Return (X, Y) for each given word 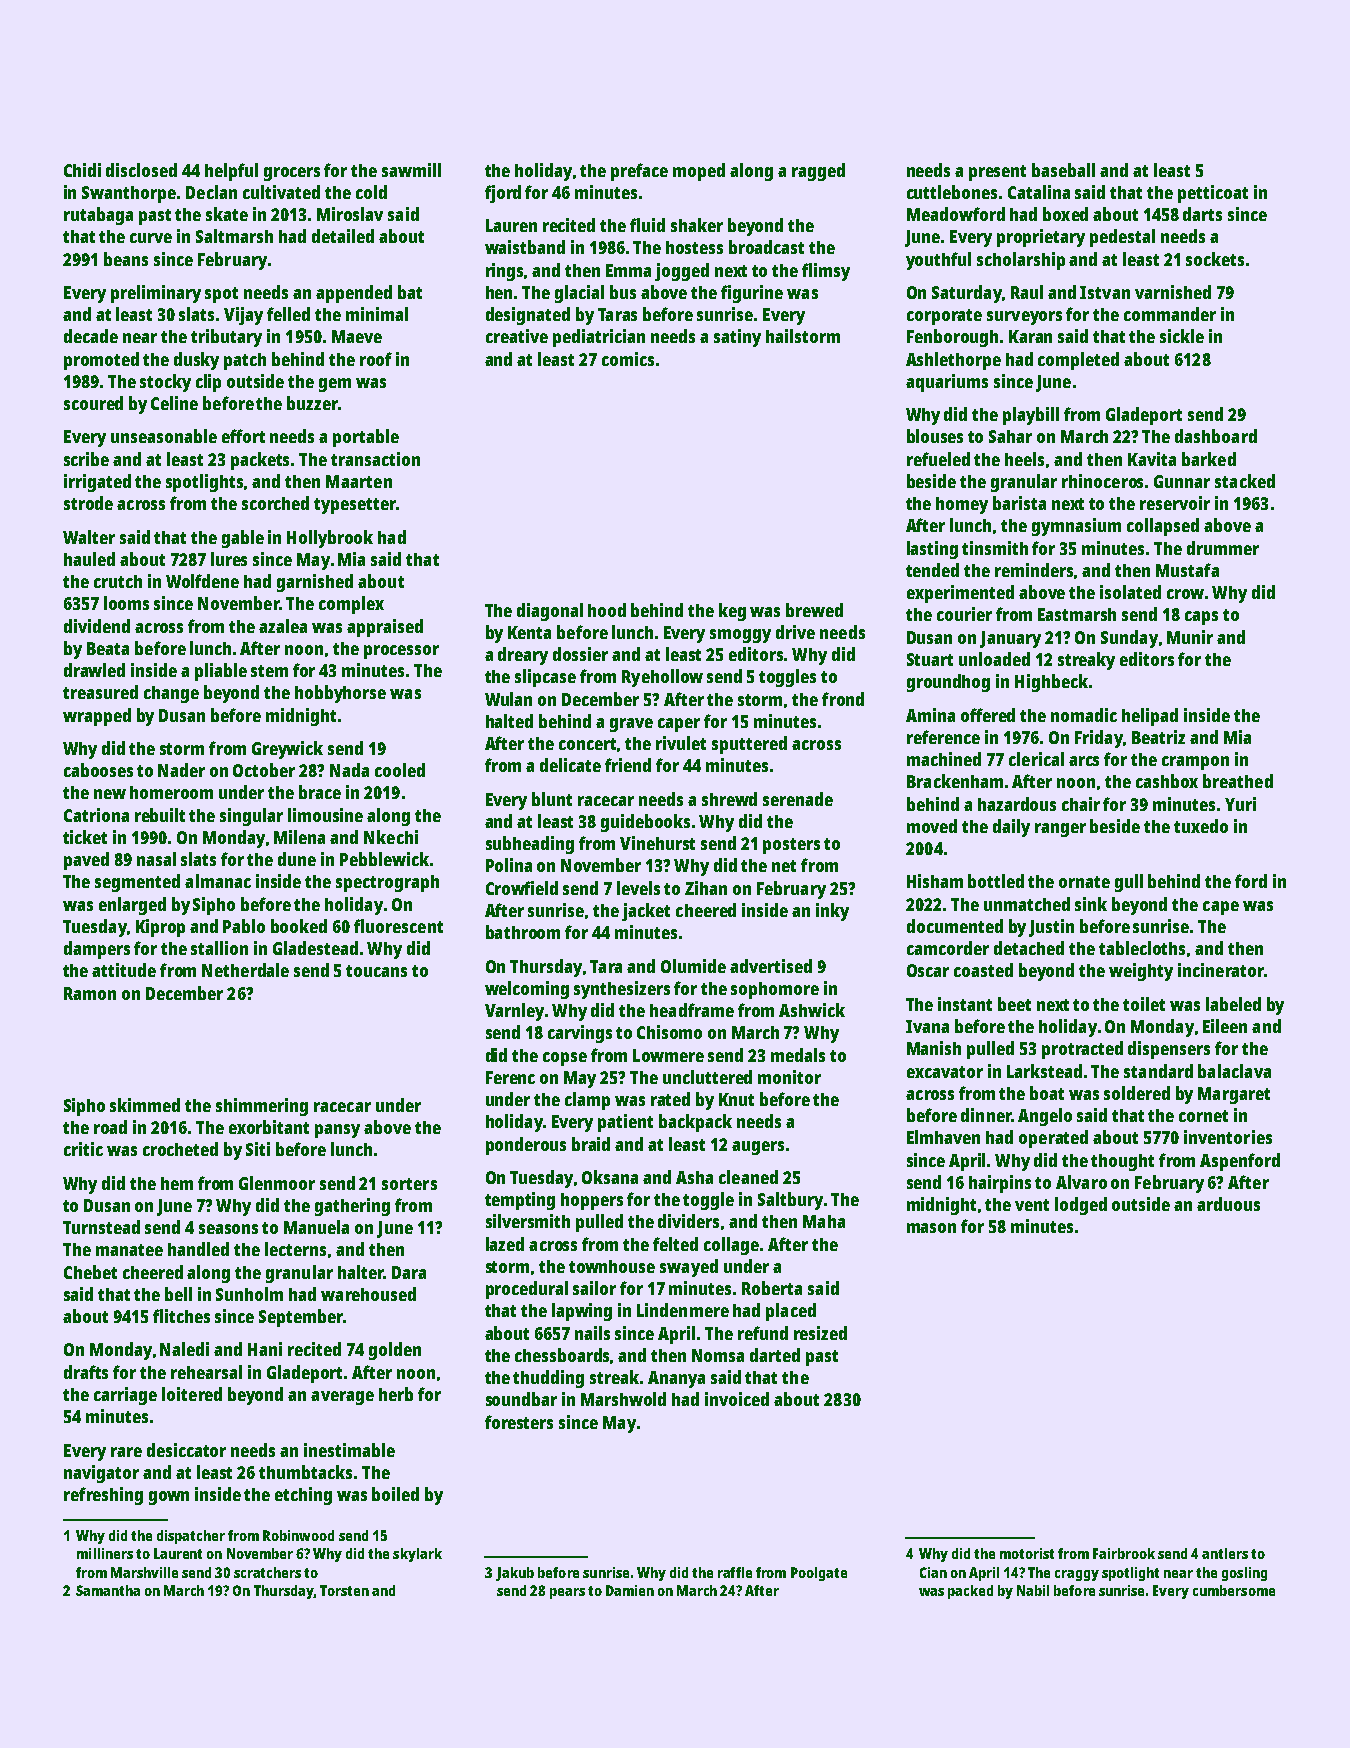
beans (126, 259)
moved (932, 826)
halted (509, 721)
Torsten (344, 1590)
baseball (1063, 170)
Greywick (287, 750)
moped (699, 172)
